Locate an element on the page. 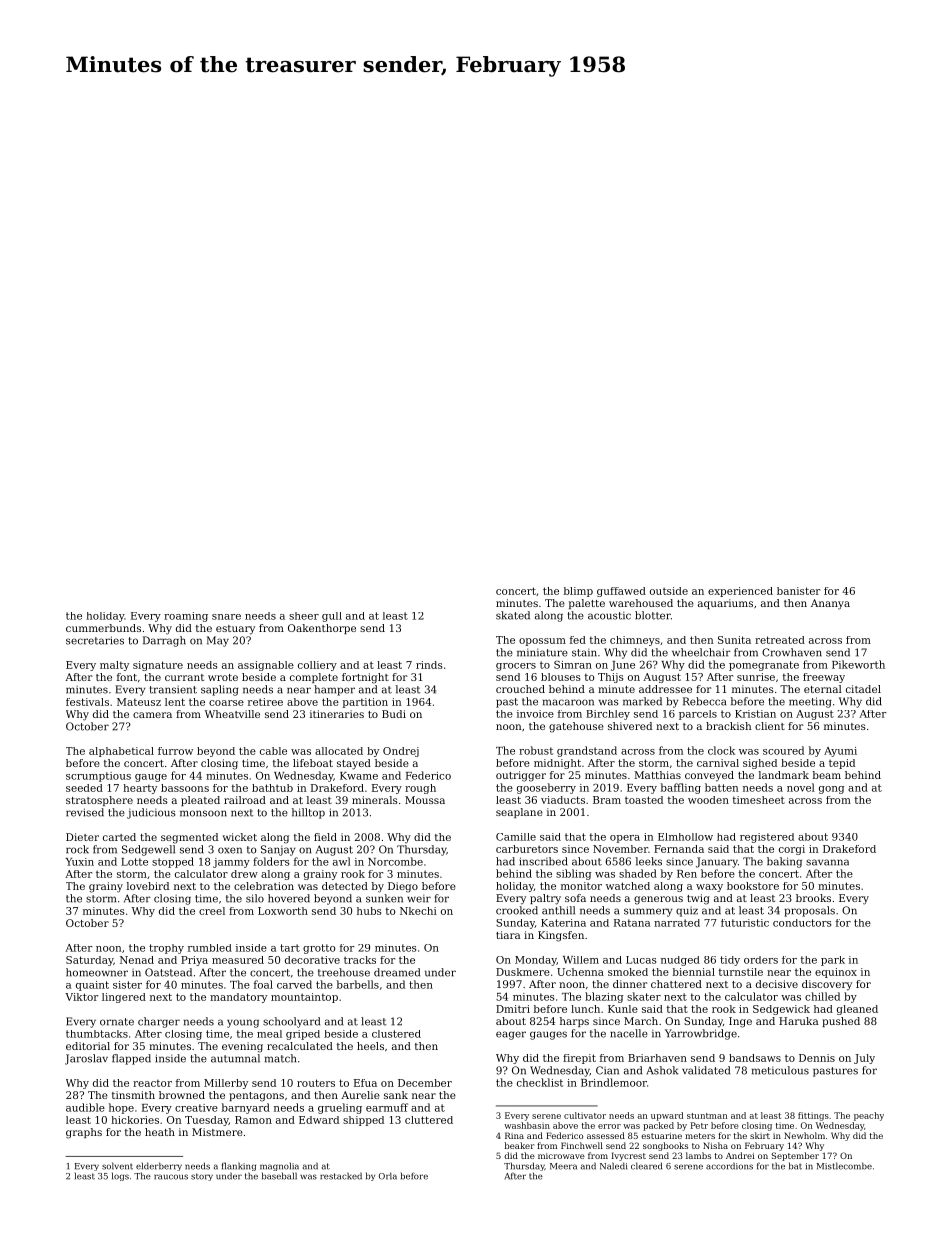 The image size is (952, 1233). tiara is located at coordinates (508, 935).
